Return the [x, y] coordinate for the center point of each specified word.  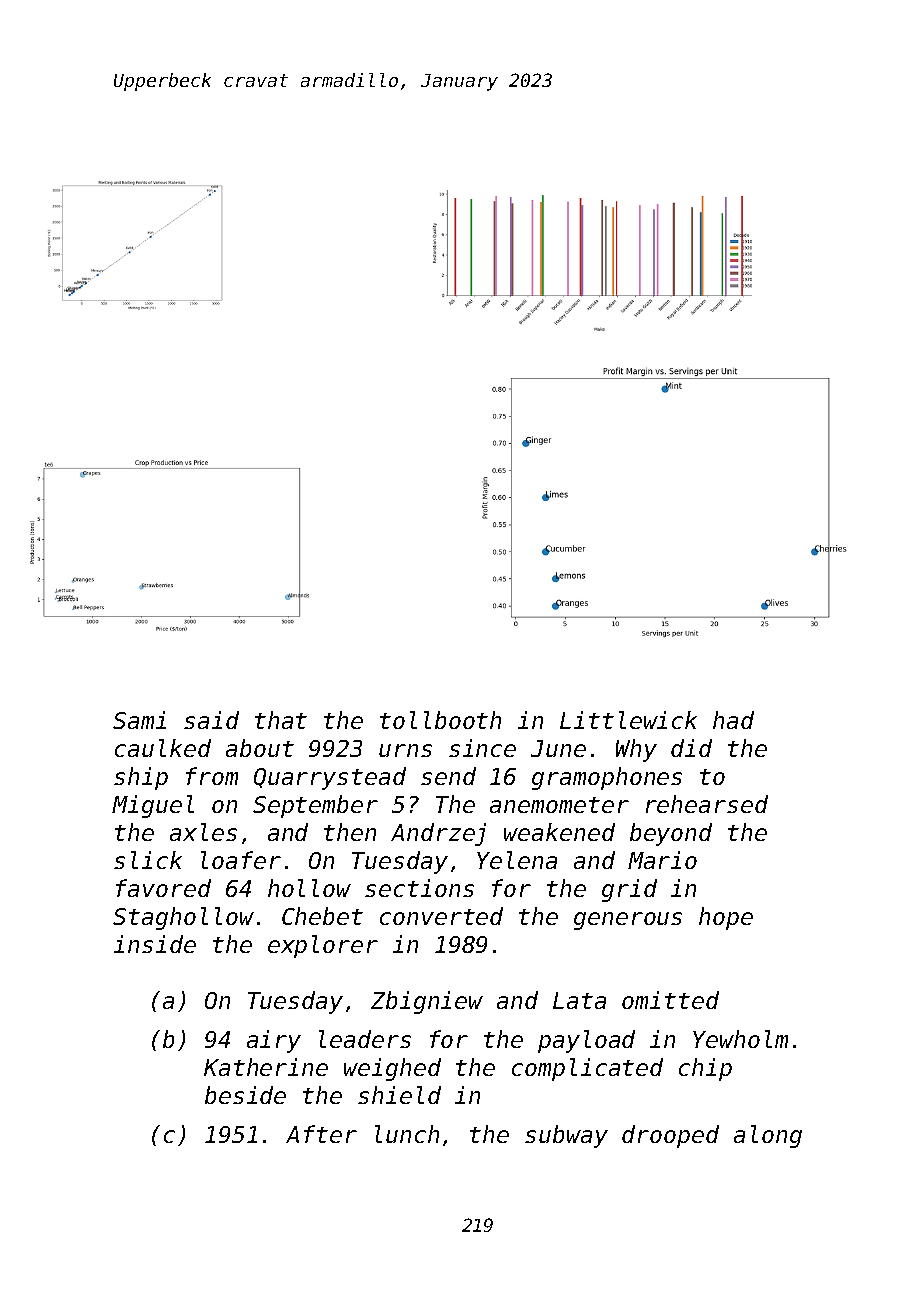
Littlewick [628, 720]
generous [628, 921]
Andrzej [438, 834]
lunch [407, 1134]
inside [155, 944]
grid [629, 890]
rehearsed [707, 804]
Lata [579, 1000]
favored [163, 888]
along [768, 1136]
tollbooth [440, 720]
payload [586, 1041]
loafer [241, 860]
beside [245, 1095]
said [211, 720]
